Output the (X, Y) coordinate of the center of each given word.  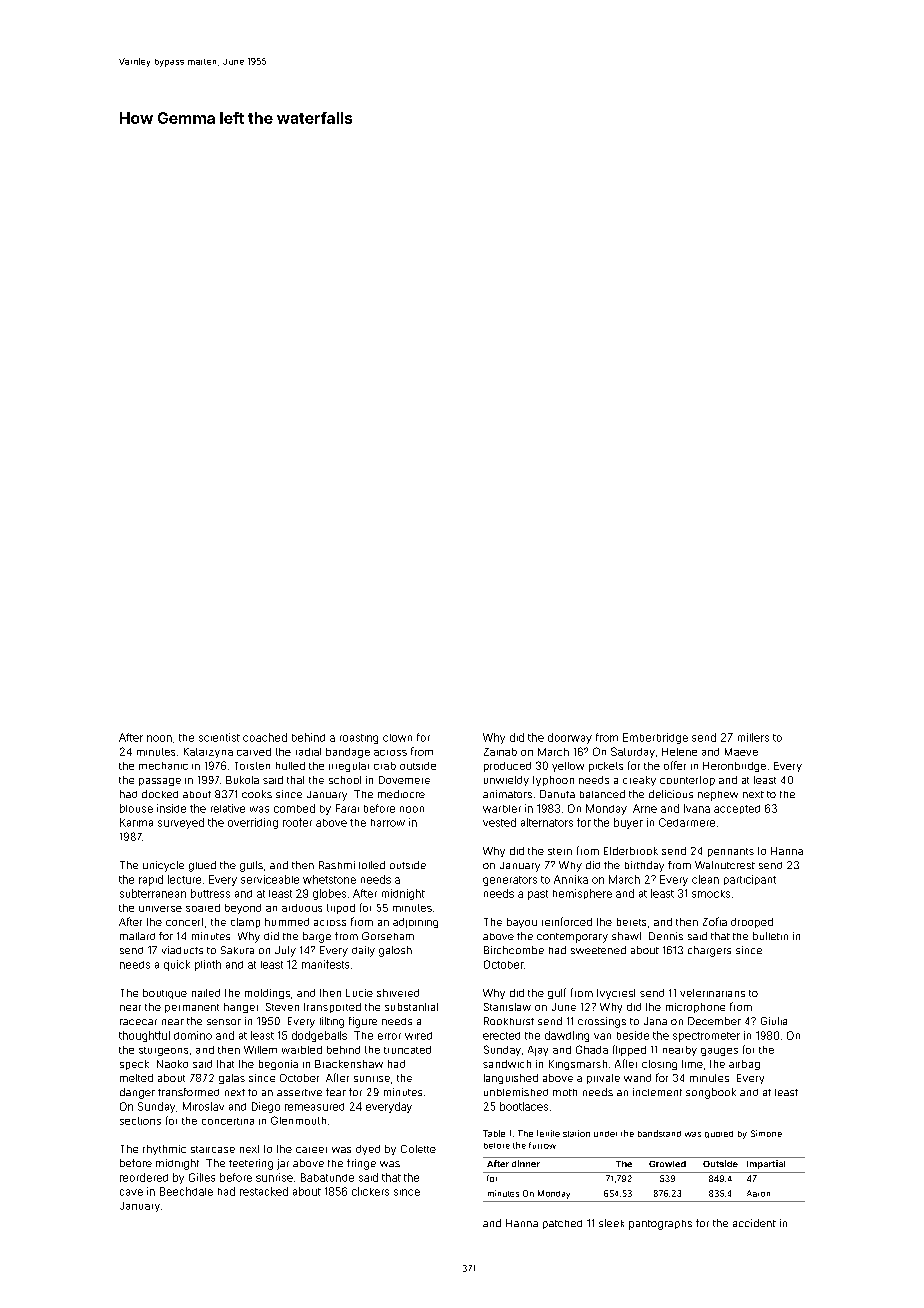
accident (754, 1223)
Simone (766, 1133)
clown (397, 738)
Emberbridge (655, 738)
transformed (188, 1092)
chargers (709, 951)
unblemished (516, 1092)
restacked (264, 1191)
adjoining (415, 923)
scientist (219, 737)
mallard (137, 936)
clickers (370, 1191)
